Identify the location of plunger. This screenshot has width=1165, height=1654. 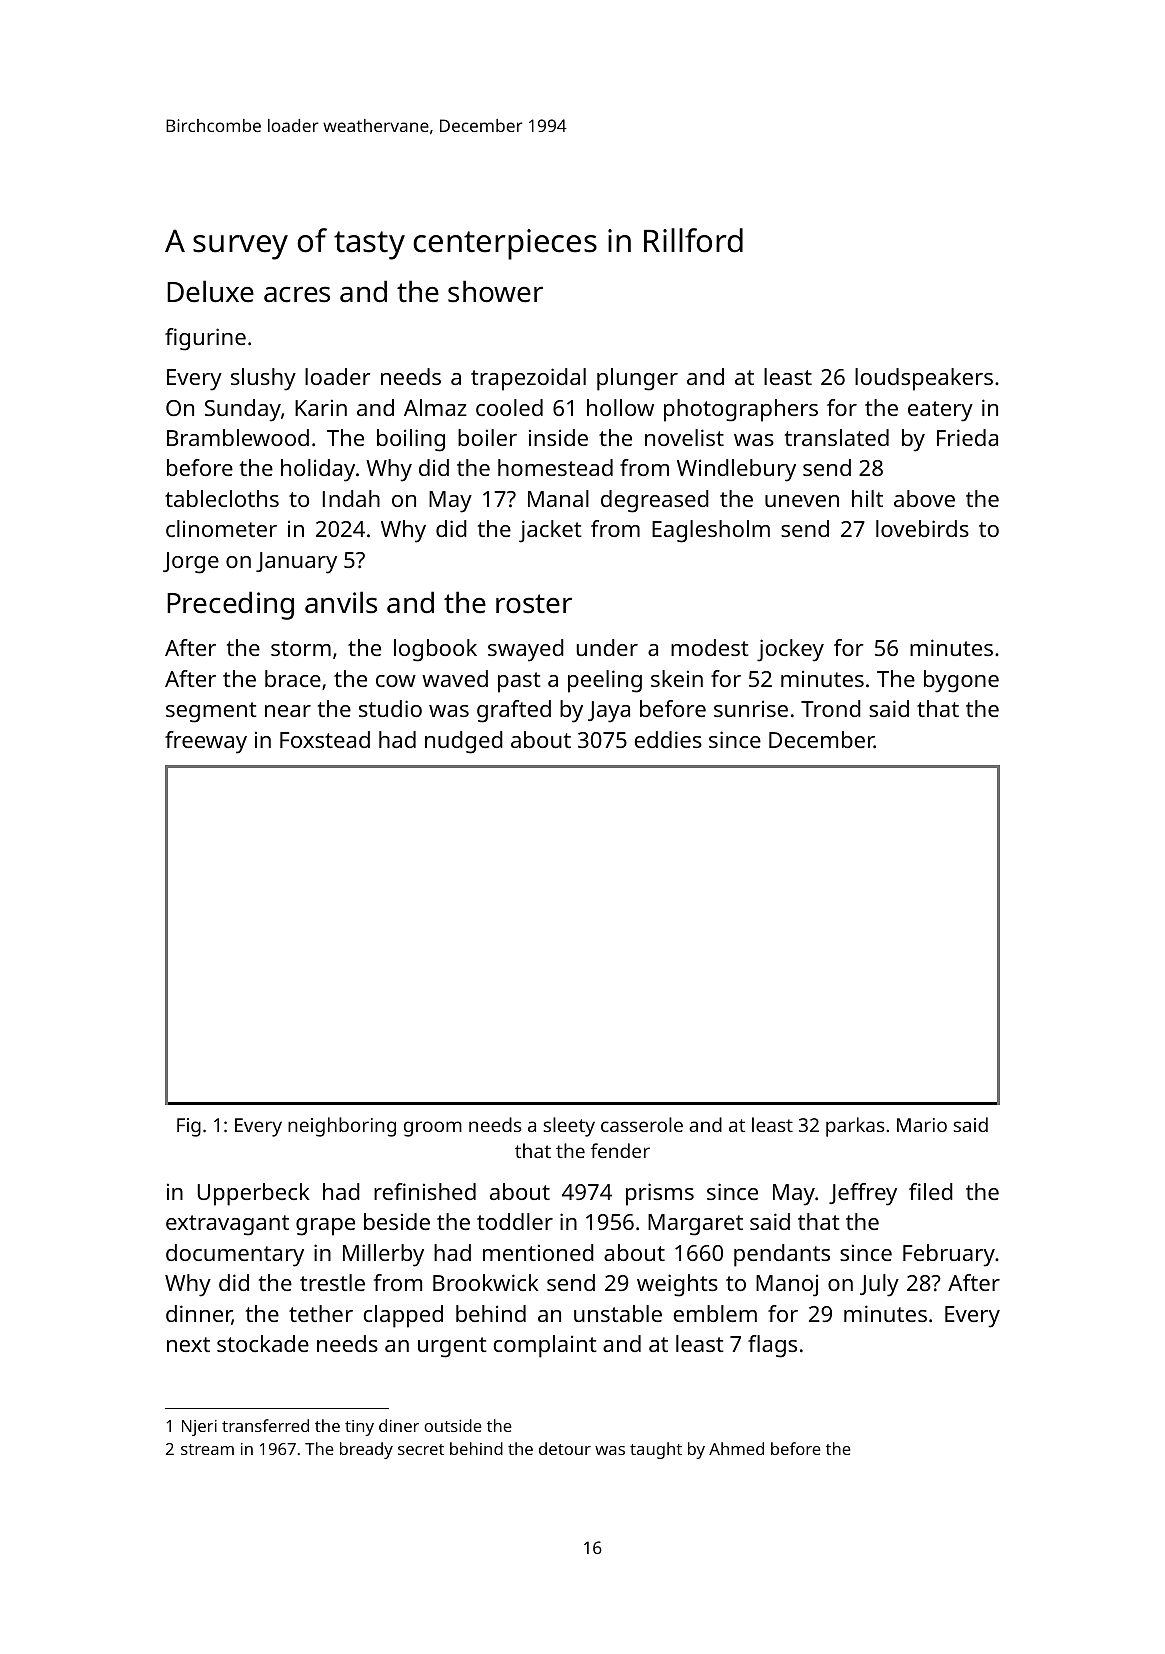
(637, 379).
